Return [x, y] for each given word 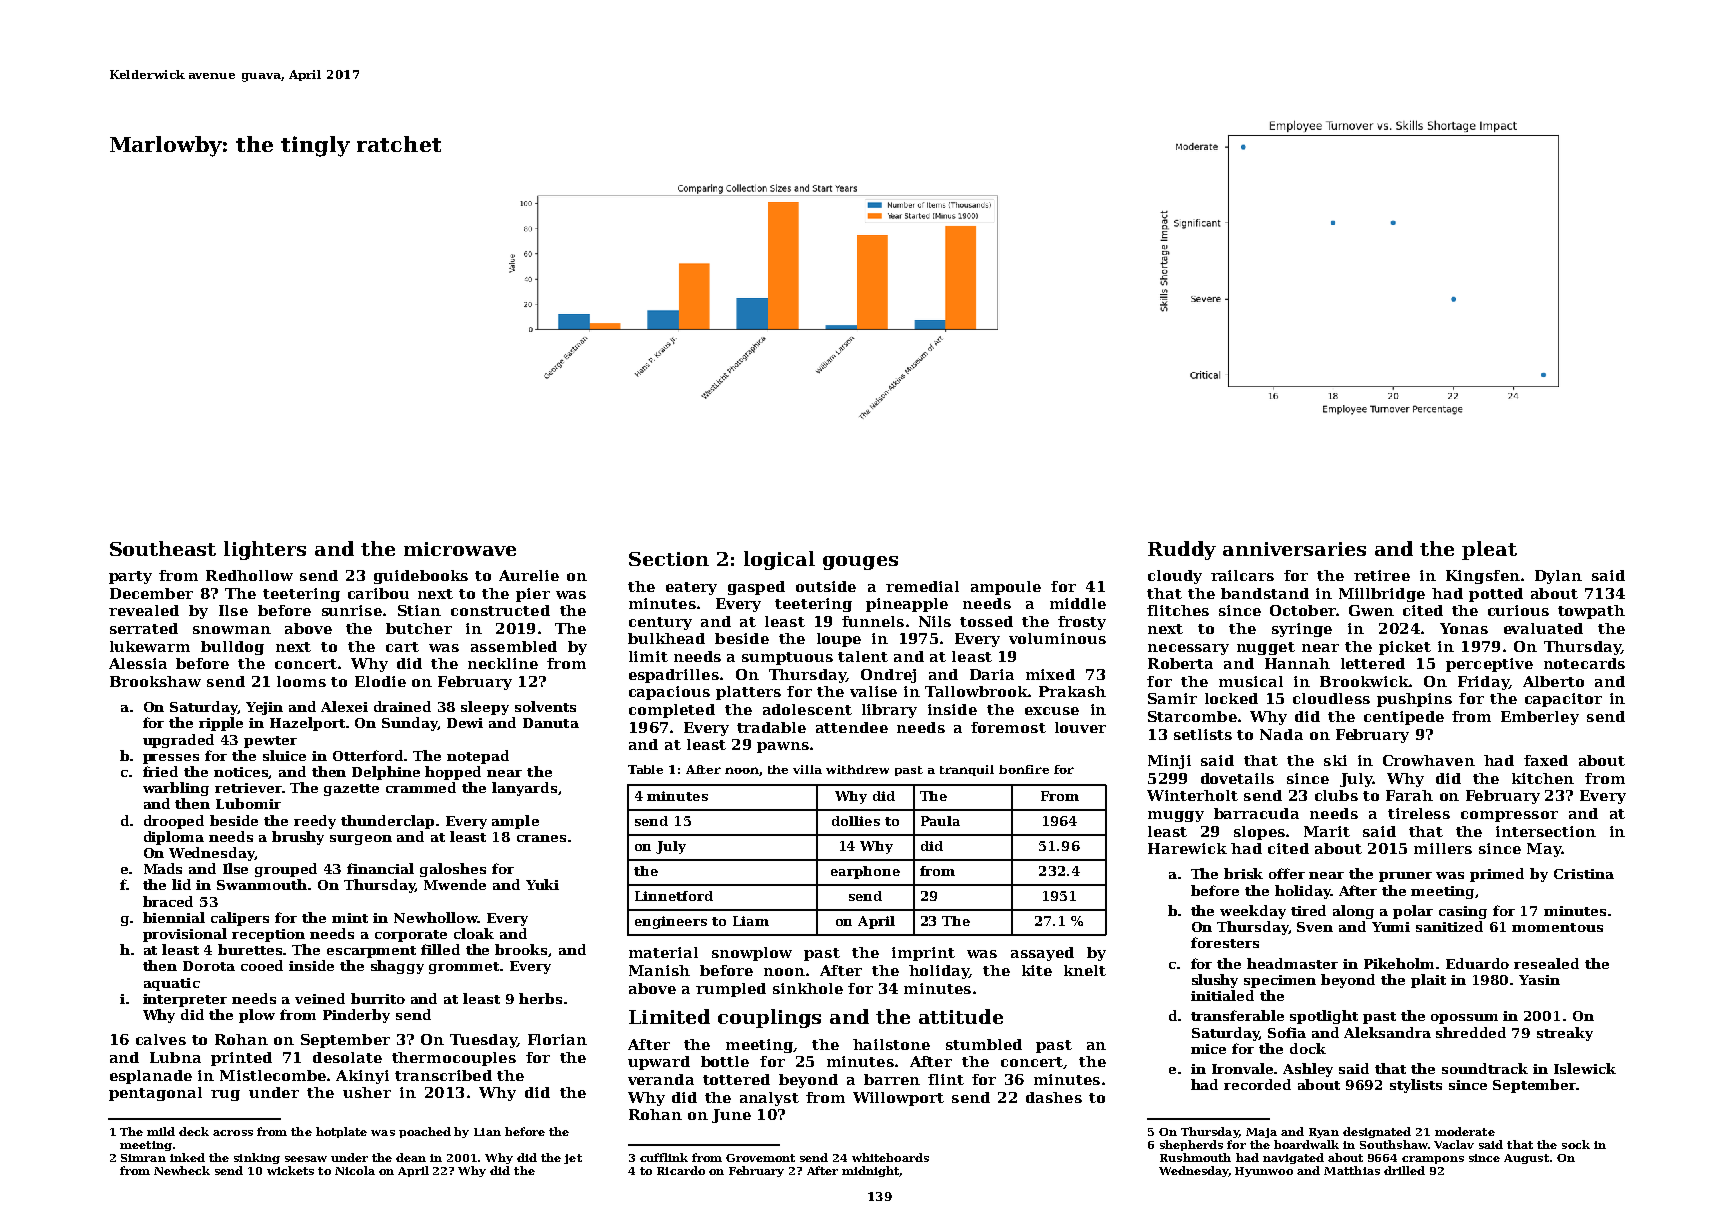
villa [807, 769]
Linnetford [674, 896]
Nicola [355, 1170]
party [130, 577]
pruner [1405, 877]
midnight [870, 1171]
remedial [922, 586]
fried [160, 771]
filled [440, 949]
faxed [1546, 760]
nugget [1266, 648]
